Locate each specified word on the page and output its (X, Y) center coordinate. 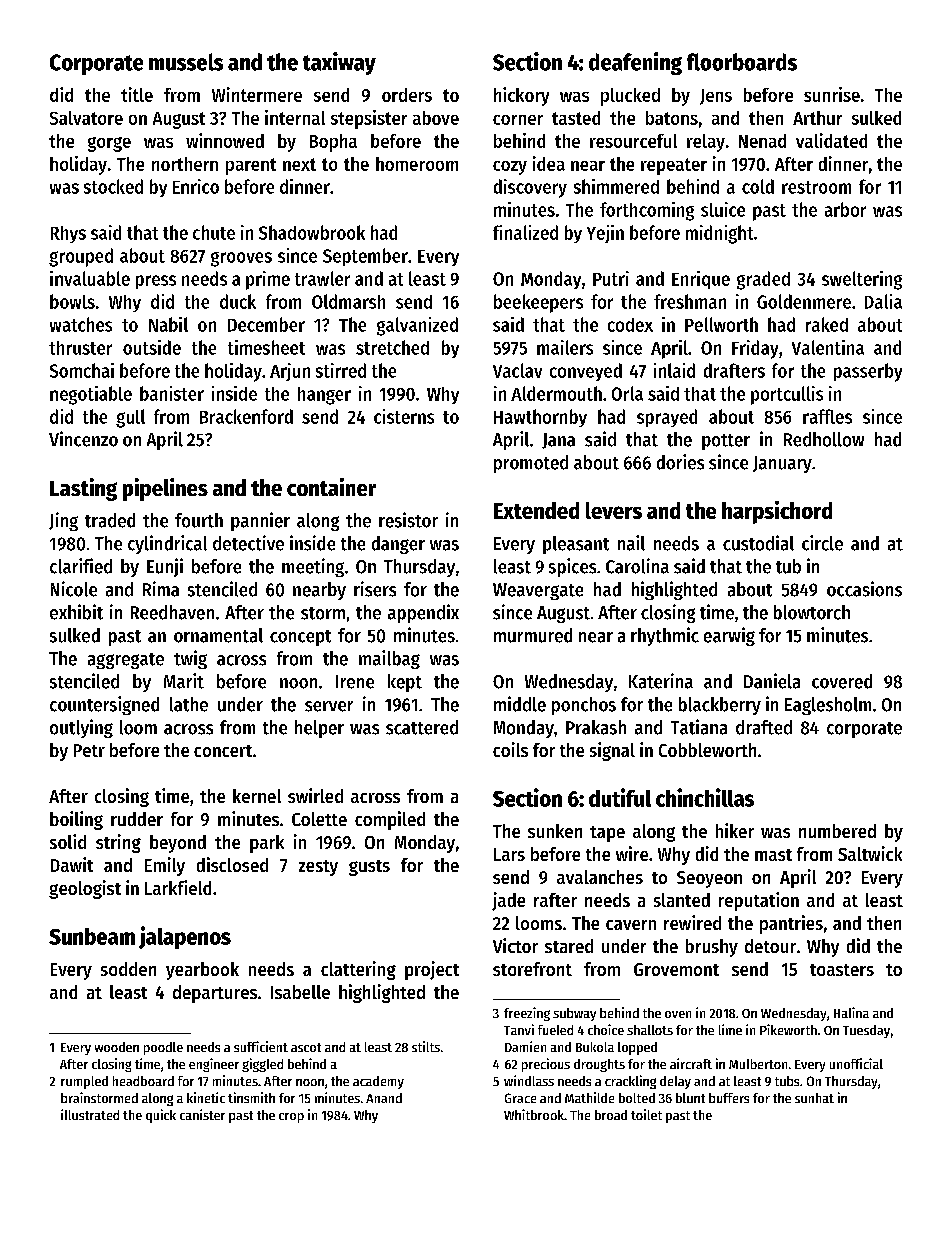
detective (248, 543)
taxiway (339, 63)
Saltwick (870, 853)
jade (508, 901)
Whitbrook (534, 1114)
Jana (558, 441)
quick (161, 1116)
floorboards (742, 62)
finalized (525, 232)
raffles (827, 416)
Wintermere (257, 94)
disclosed (232, 864)
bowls (72, 301)
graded (763, 280)
